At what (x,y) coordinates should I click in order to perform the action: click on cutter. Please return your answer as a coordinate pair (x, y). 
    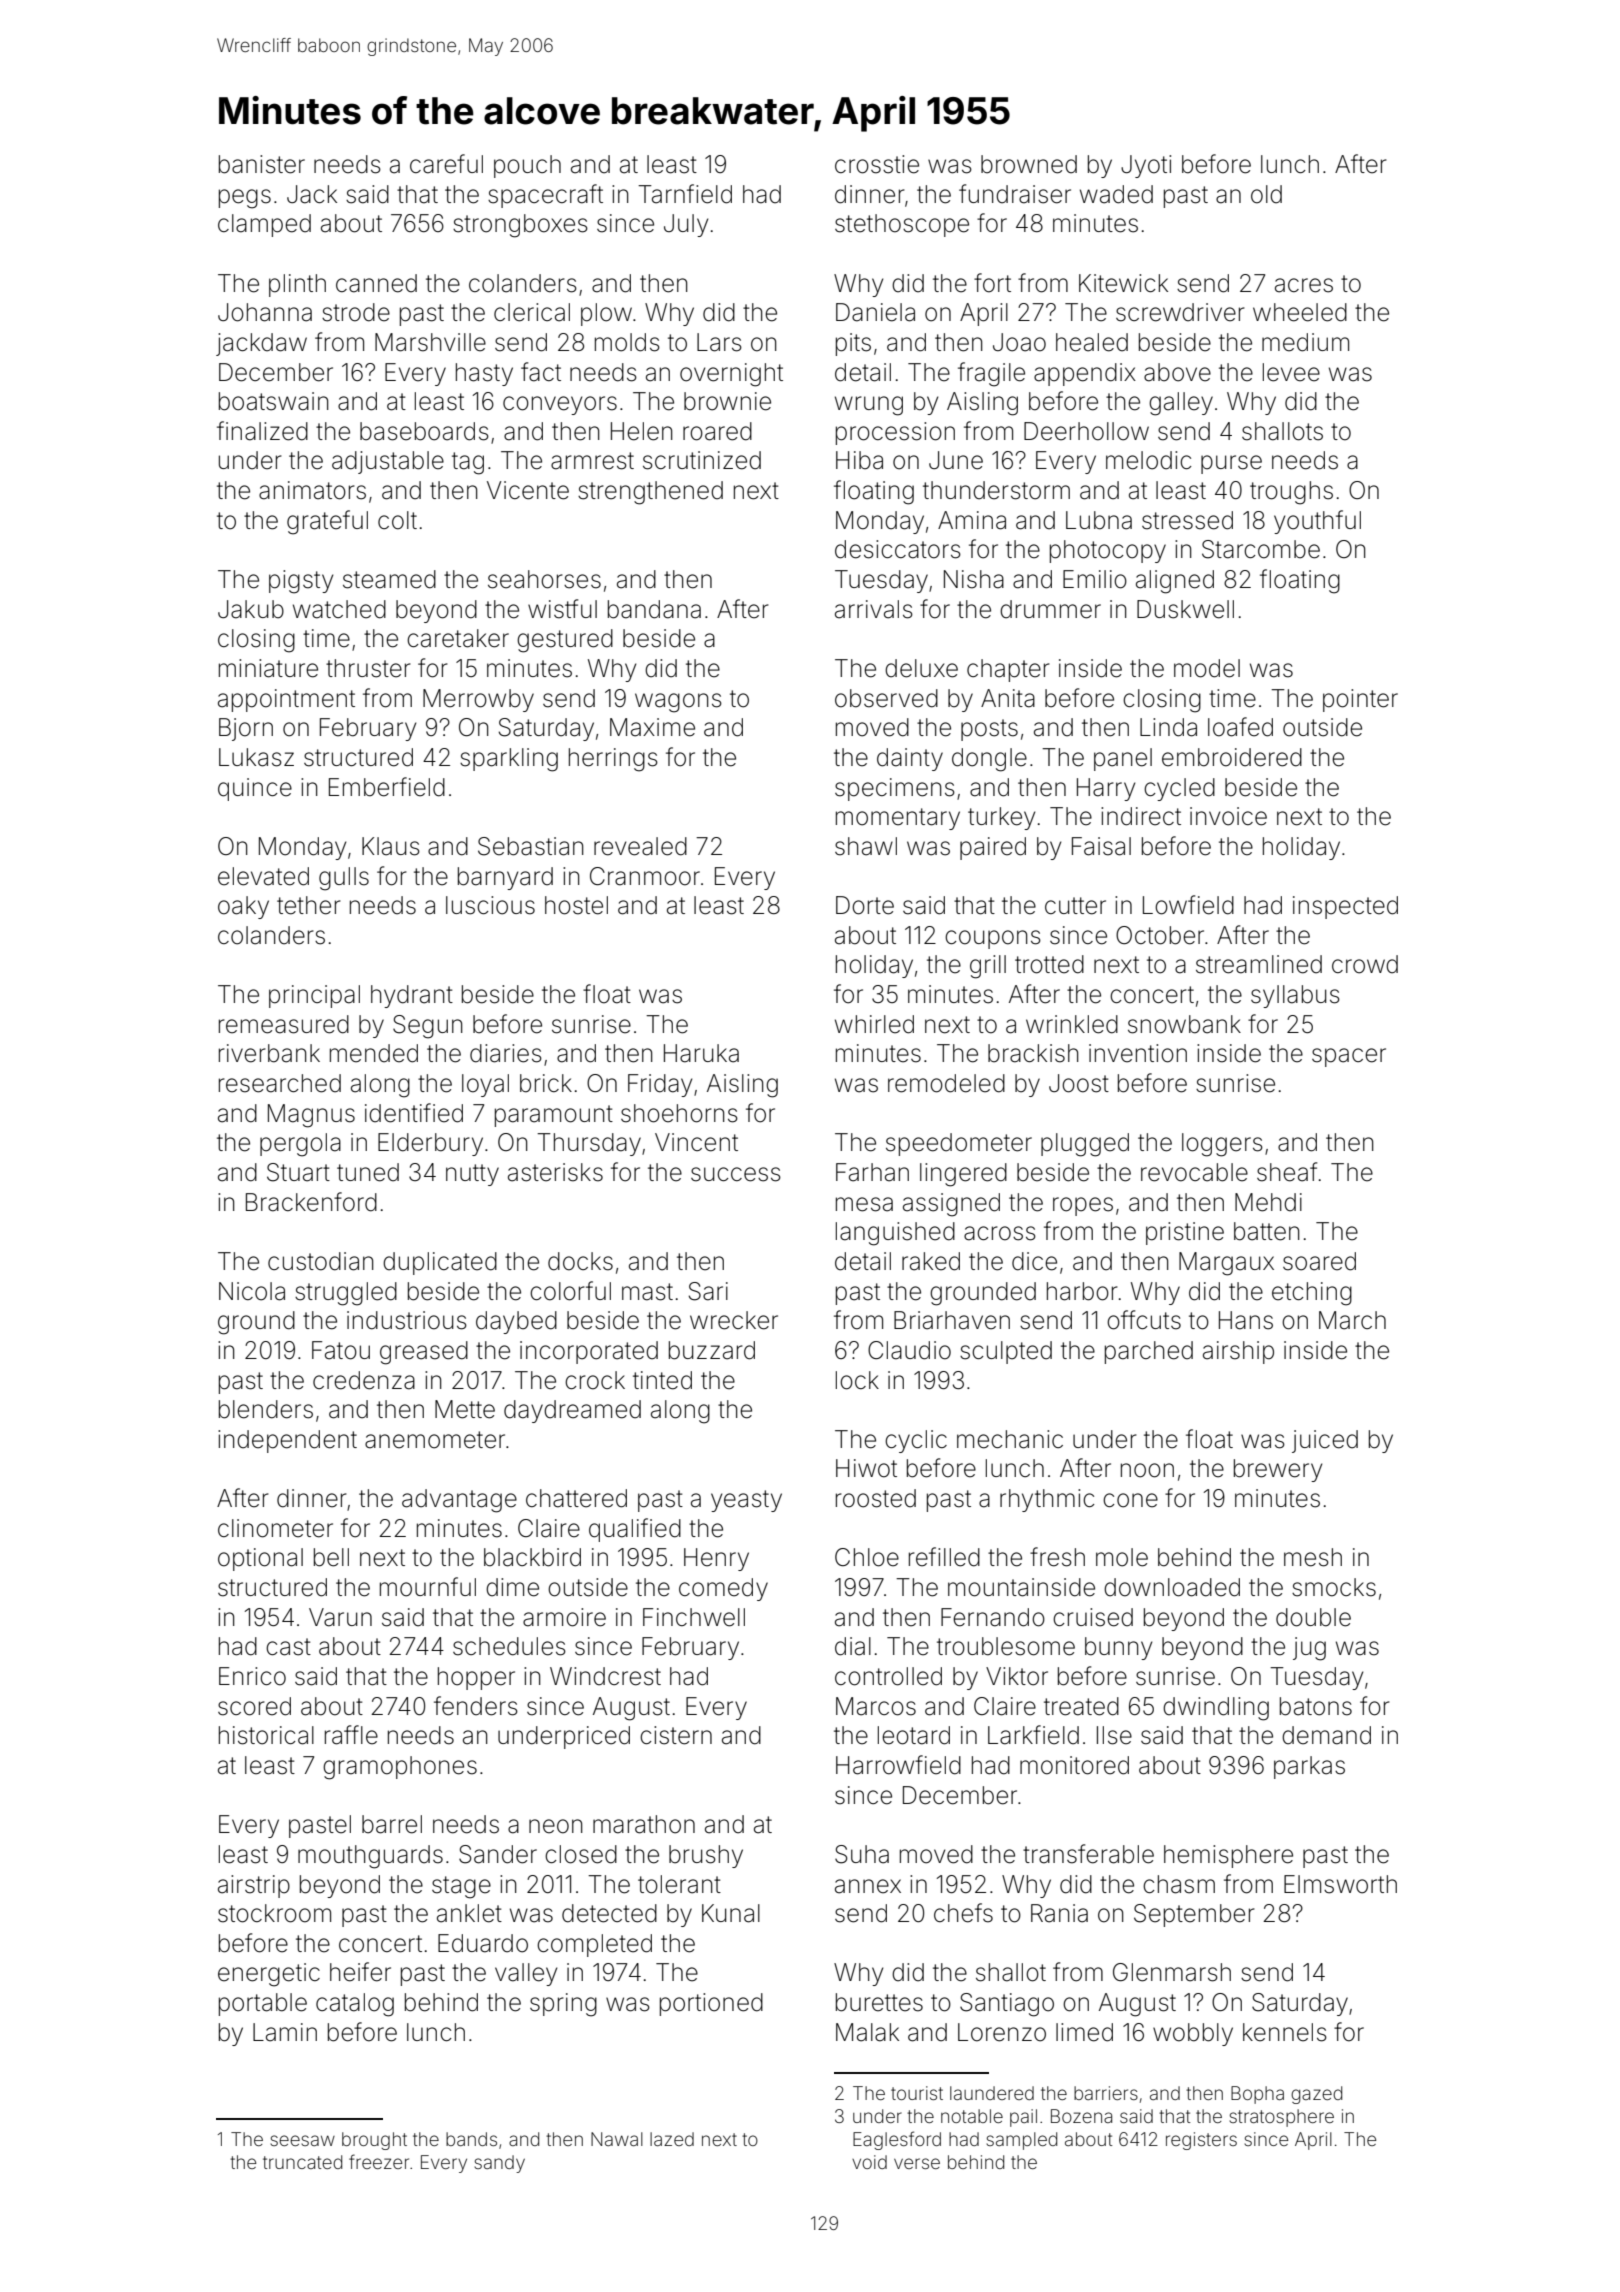
    Looking at the image, I should click on (1075, 906).
